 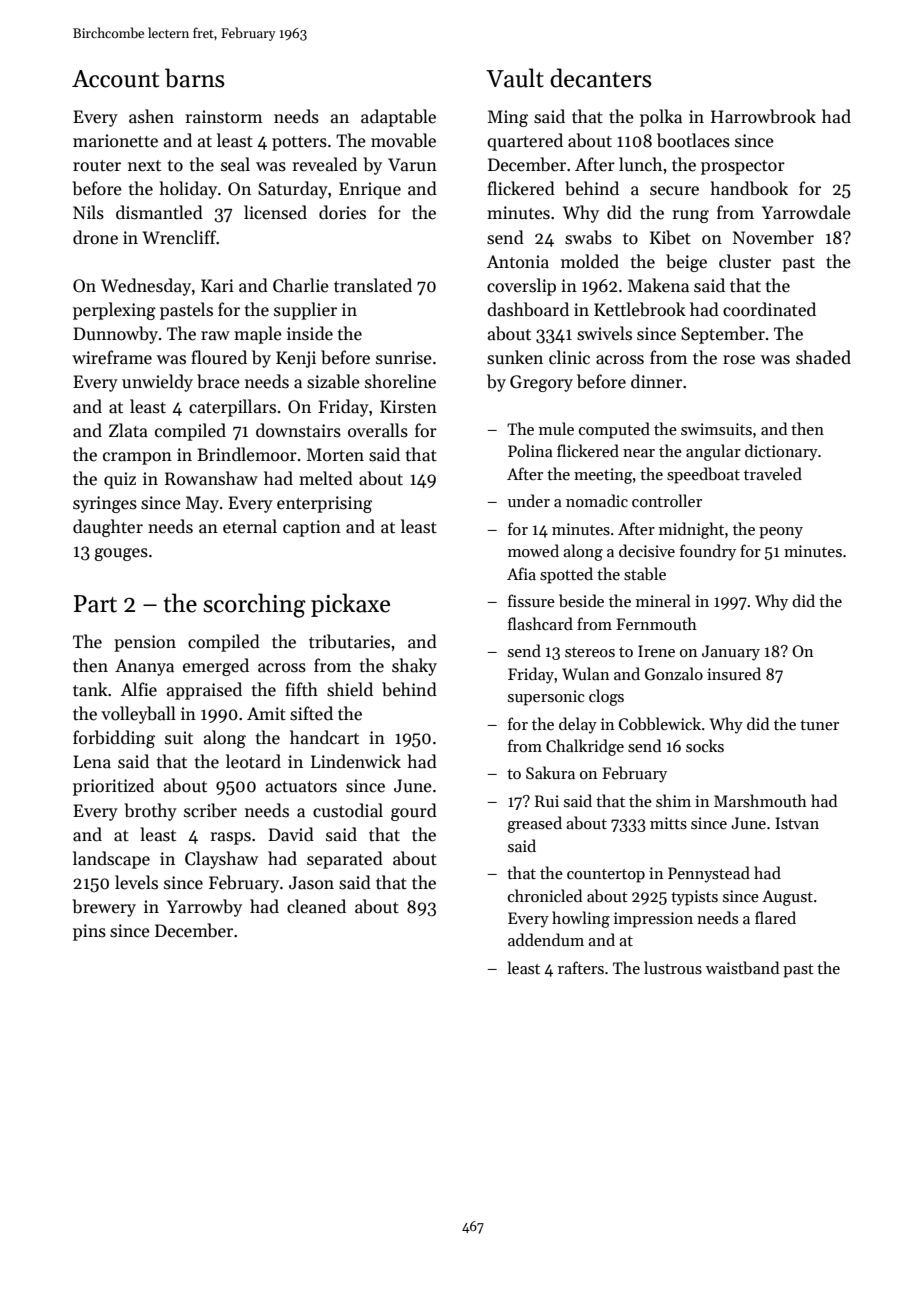 I want to click on pins, so click(x=89, y=932).
